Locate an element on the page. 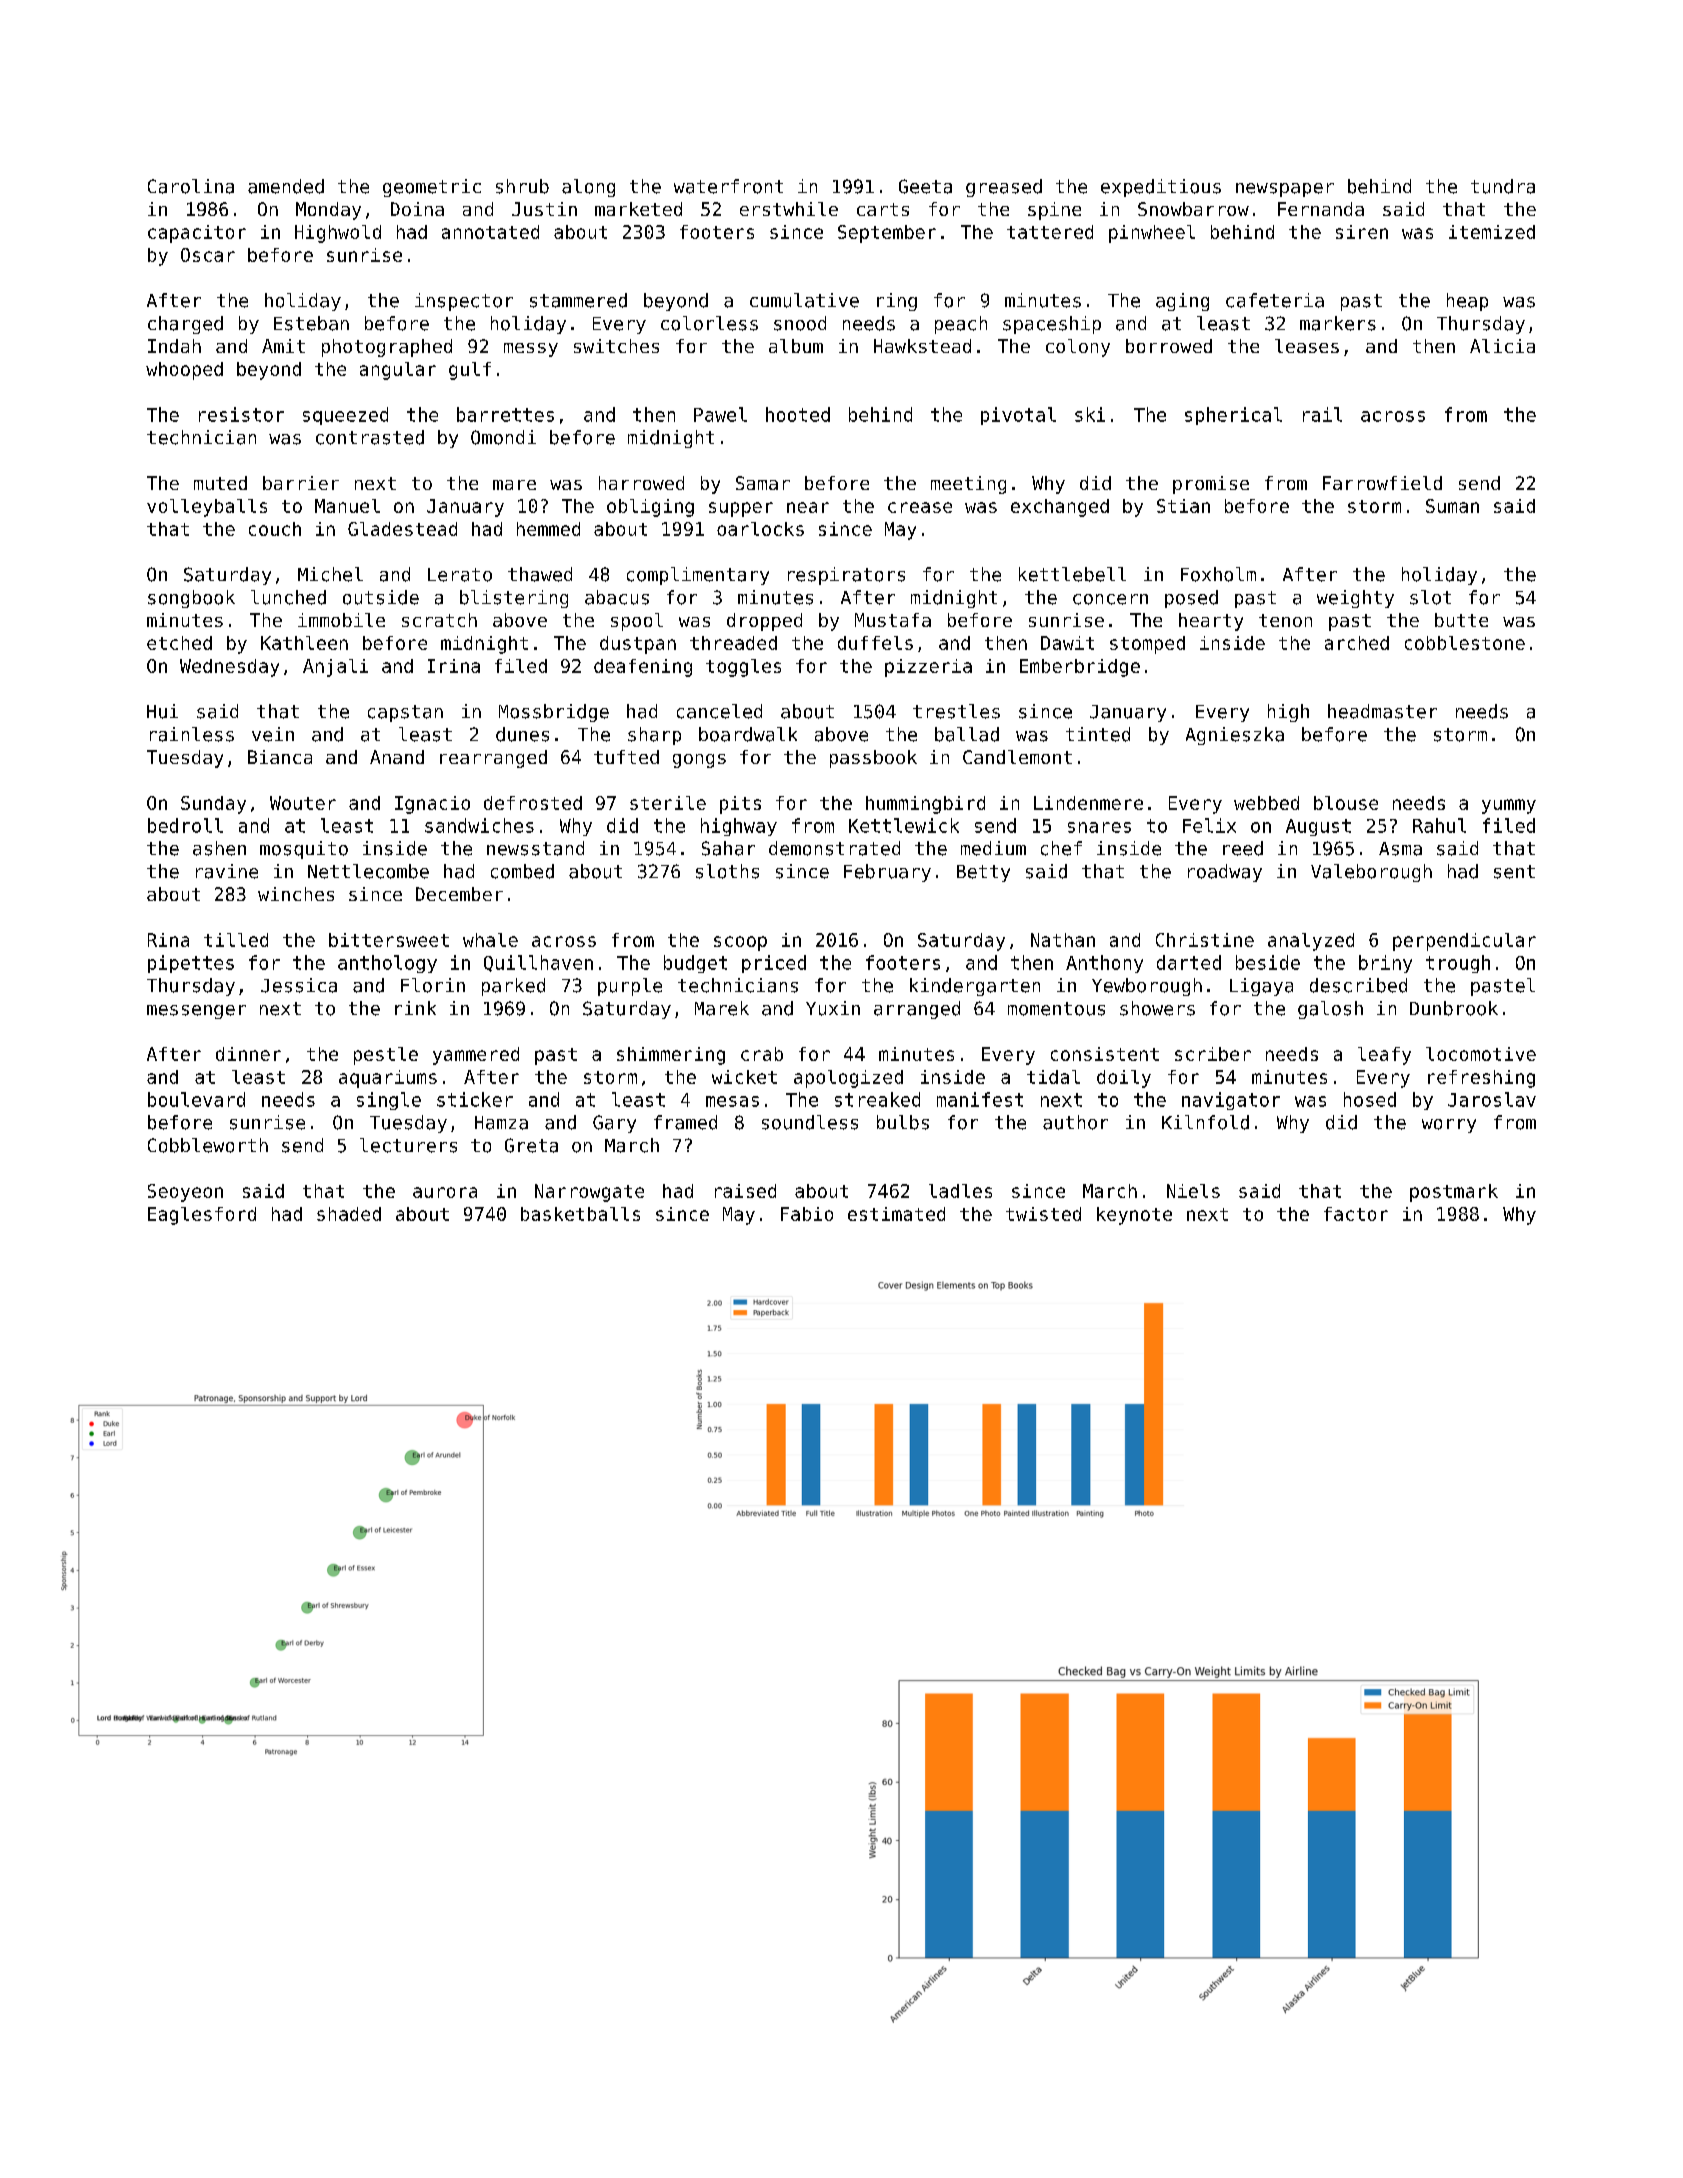 The image size is (1683, 2178). sandwiches is located at coordinates (479, 825).
